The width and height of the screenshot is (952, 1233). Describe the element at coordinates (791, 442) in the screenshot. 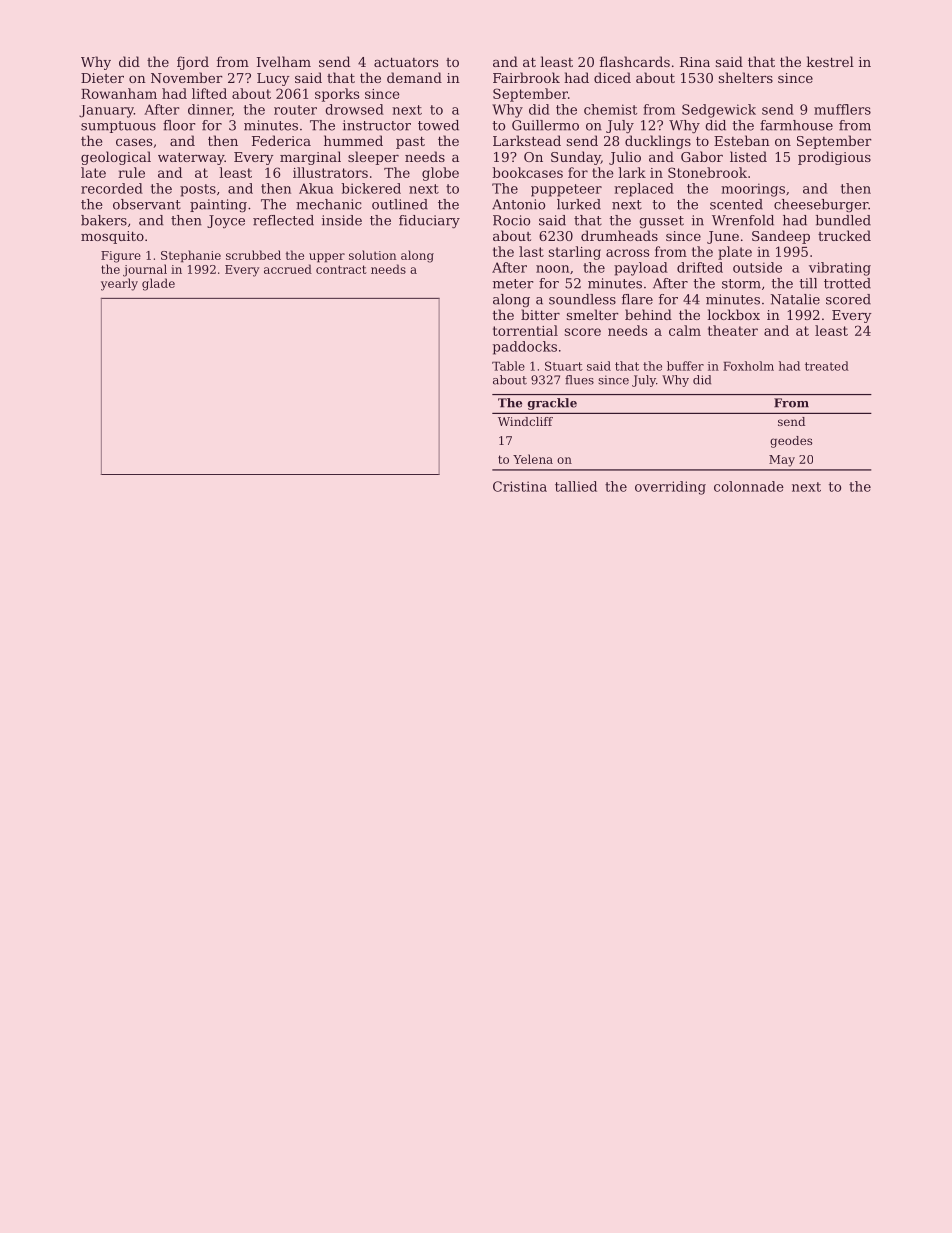

I see `geodes` at that location.
